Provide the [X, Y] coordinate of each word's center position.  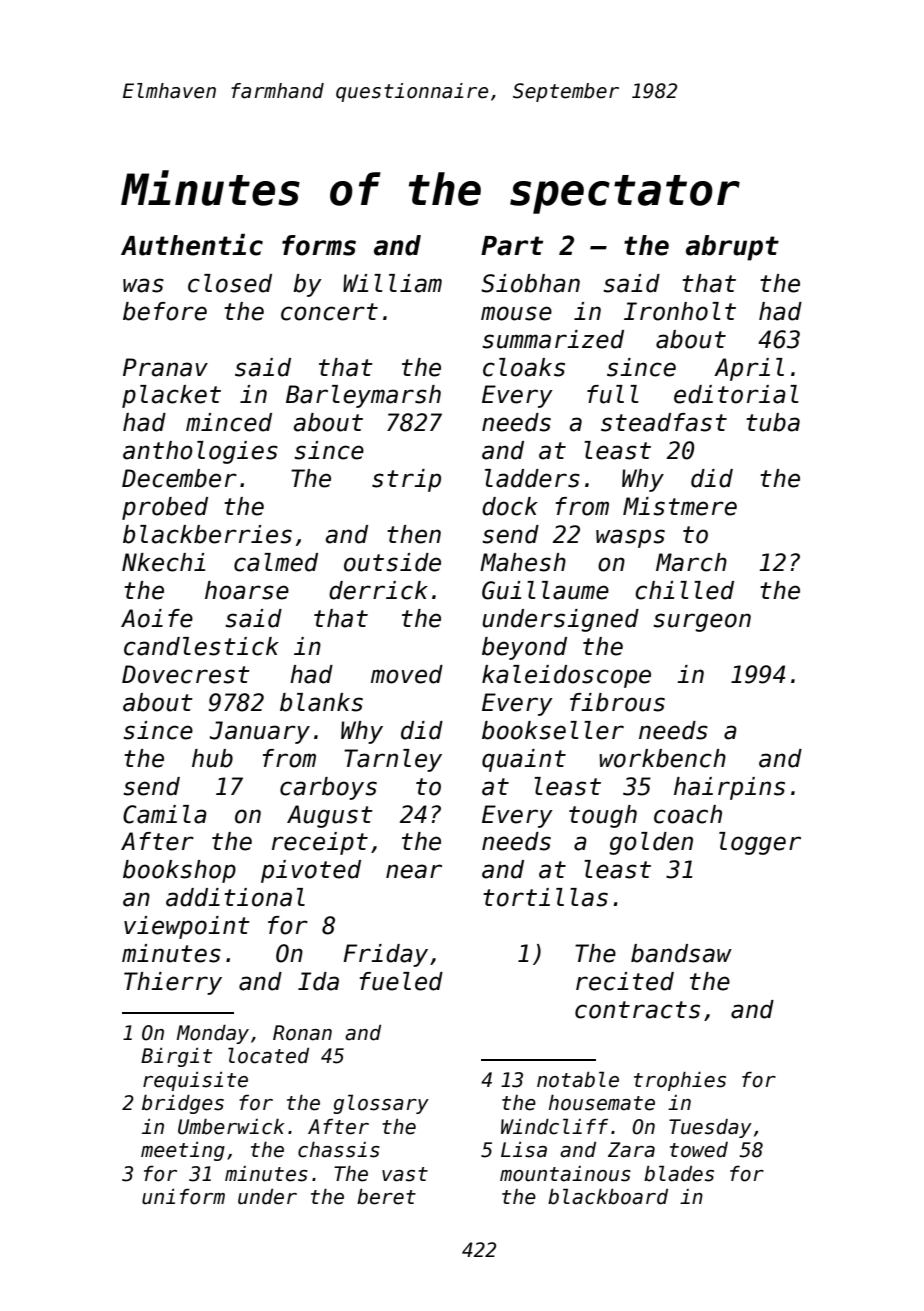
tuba [773, 422]
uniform [183, 1197]
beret [386, 1197]
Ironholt [680, 311]
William [392, 283]
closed [230, 283]
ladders [532, 478]
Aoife [157, 618]
